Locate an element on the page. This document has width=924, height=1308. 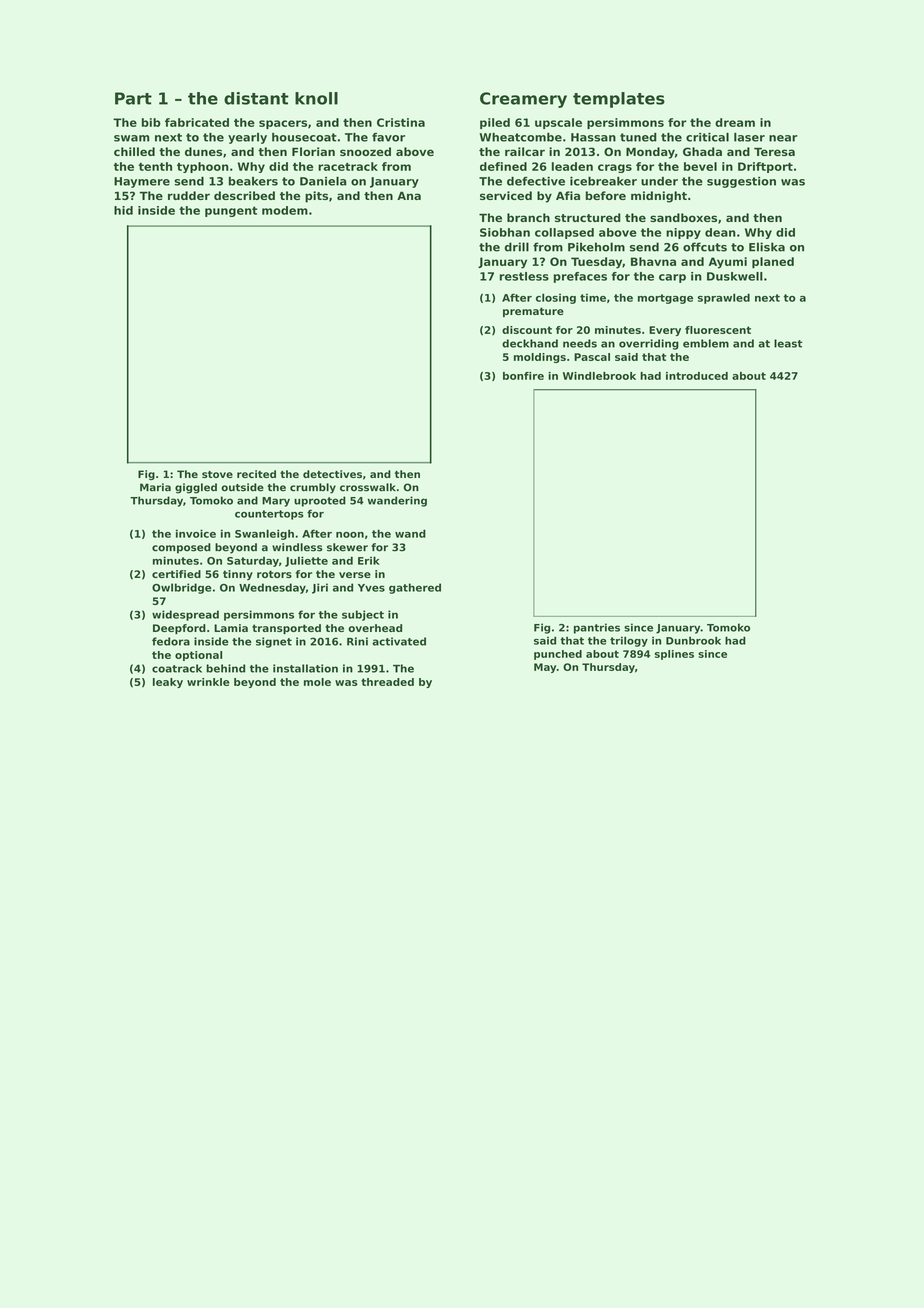
noon is located at coordinates (350, 535).
